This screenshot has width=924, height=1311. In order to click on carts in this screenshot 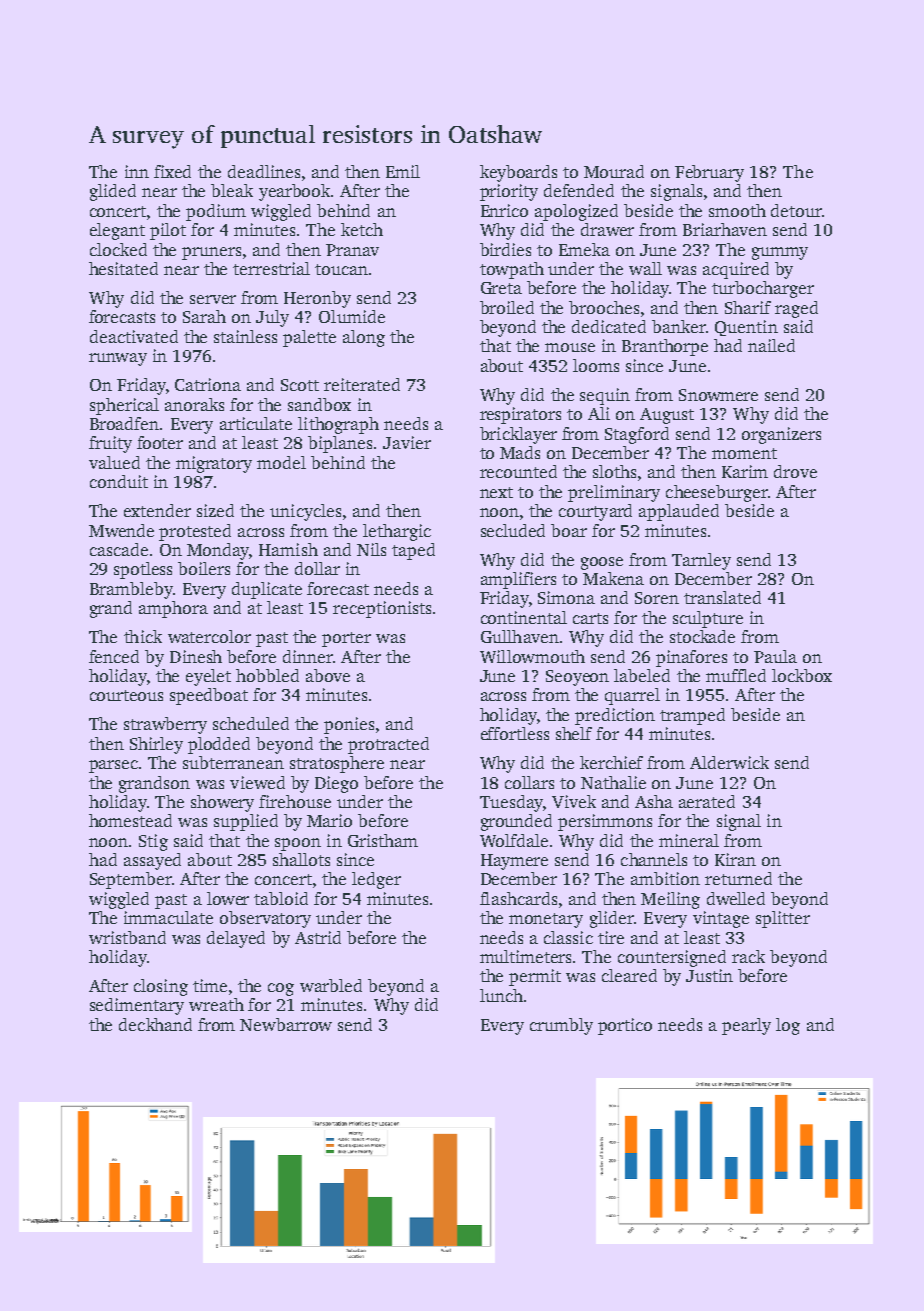, I will do `click(590, 618)`.
